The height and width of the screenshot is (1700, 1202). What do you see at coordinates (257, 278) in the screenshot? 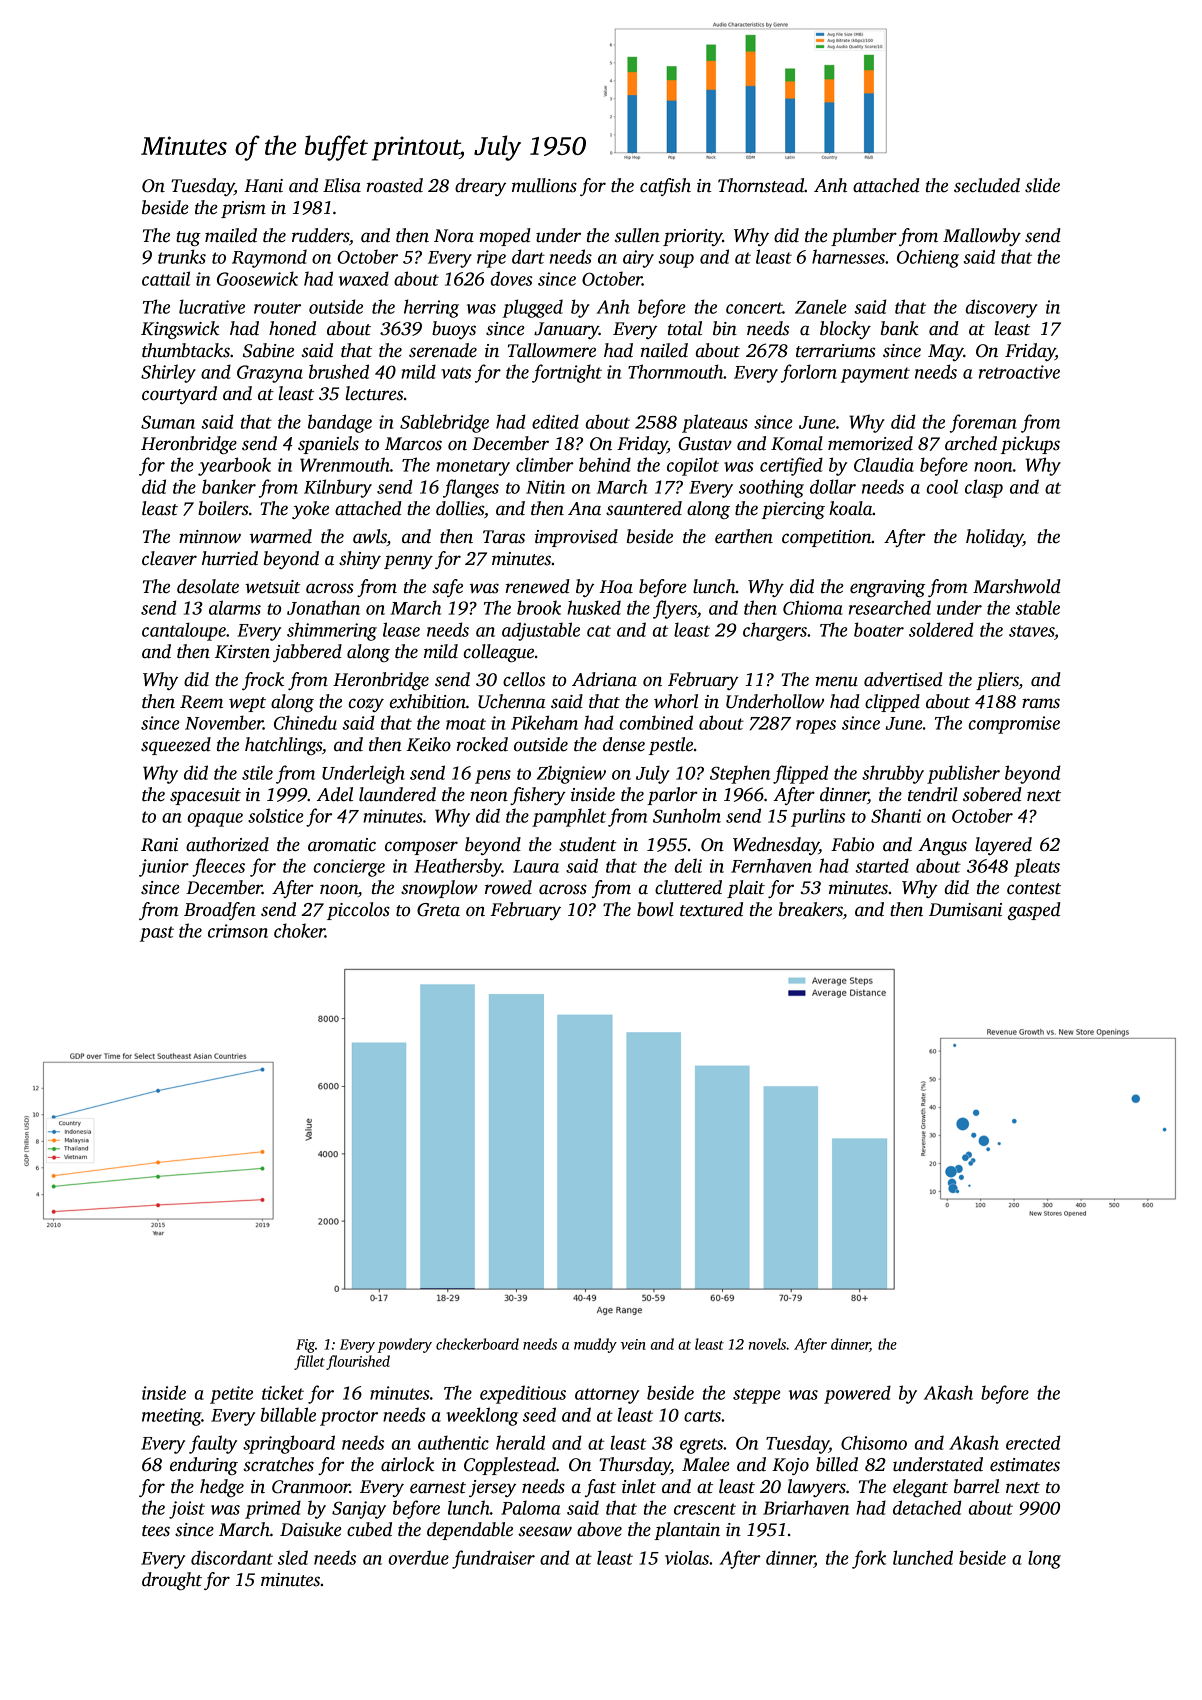
I see `Goosewick` at bounding box center [257, 278].
